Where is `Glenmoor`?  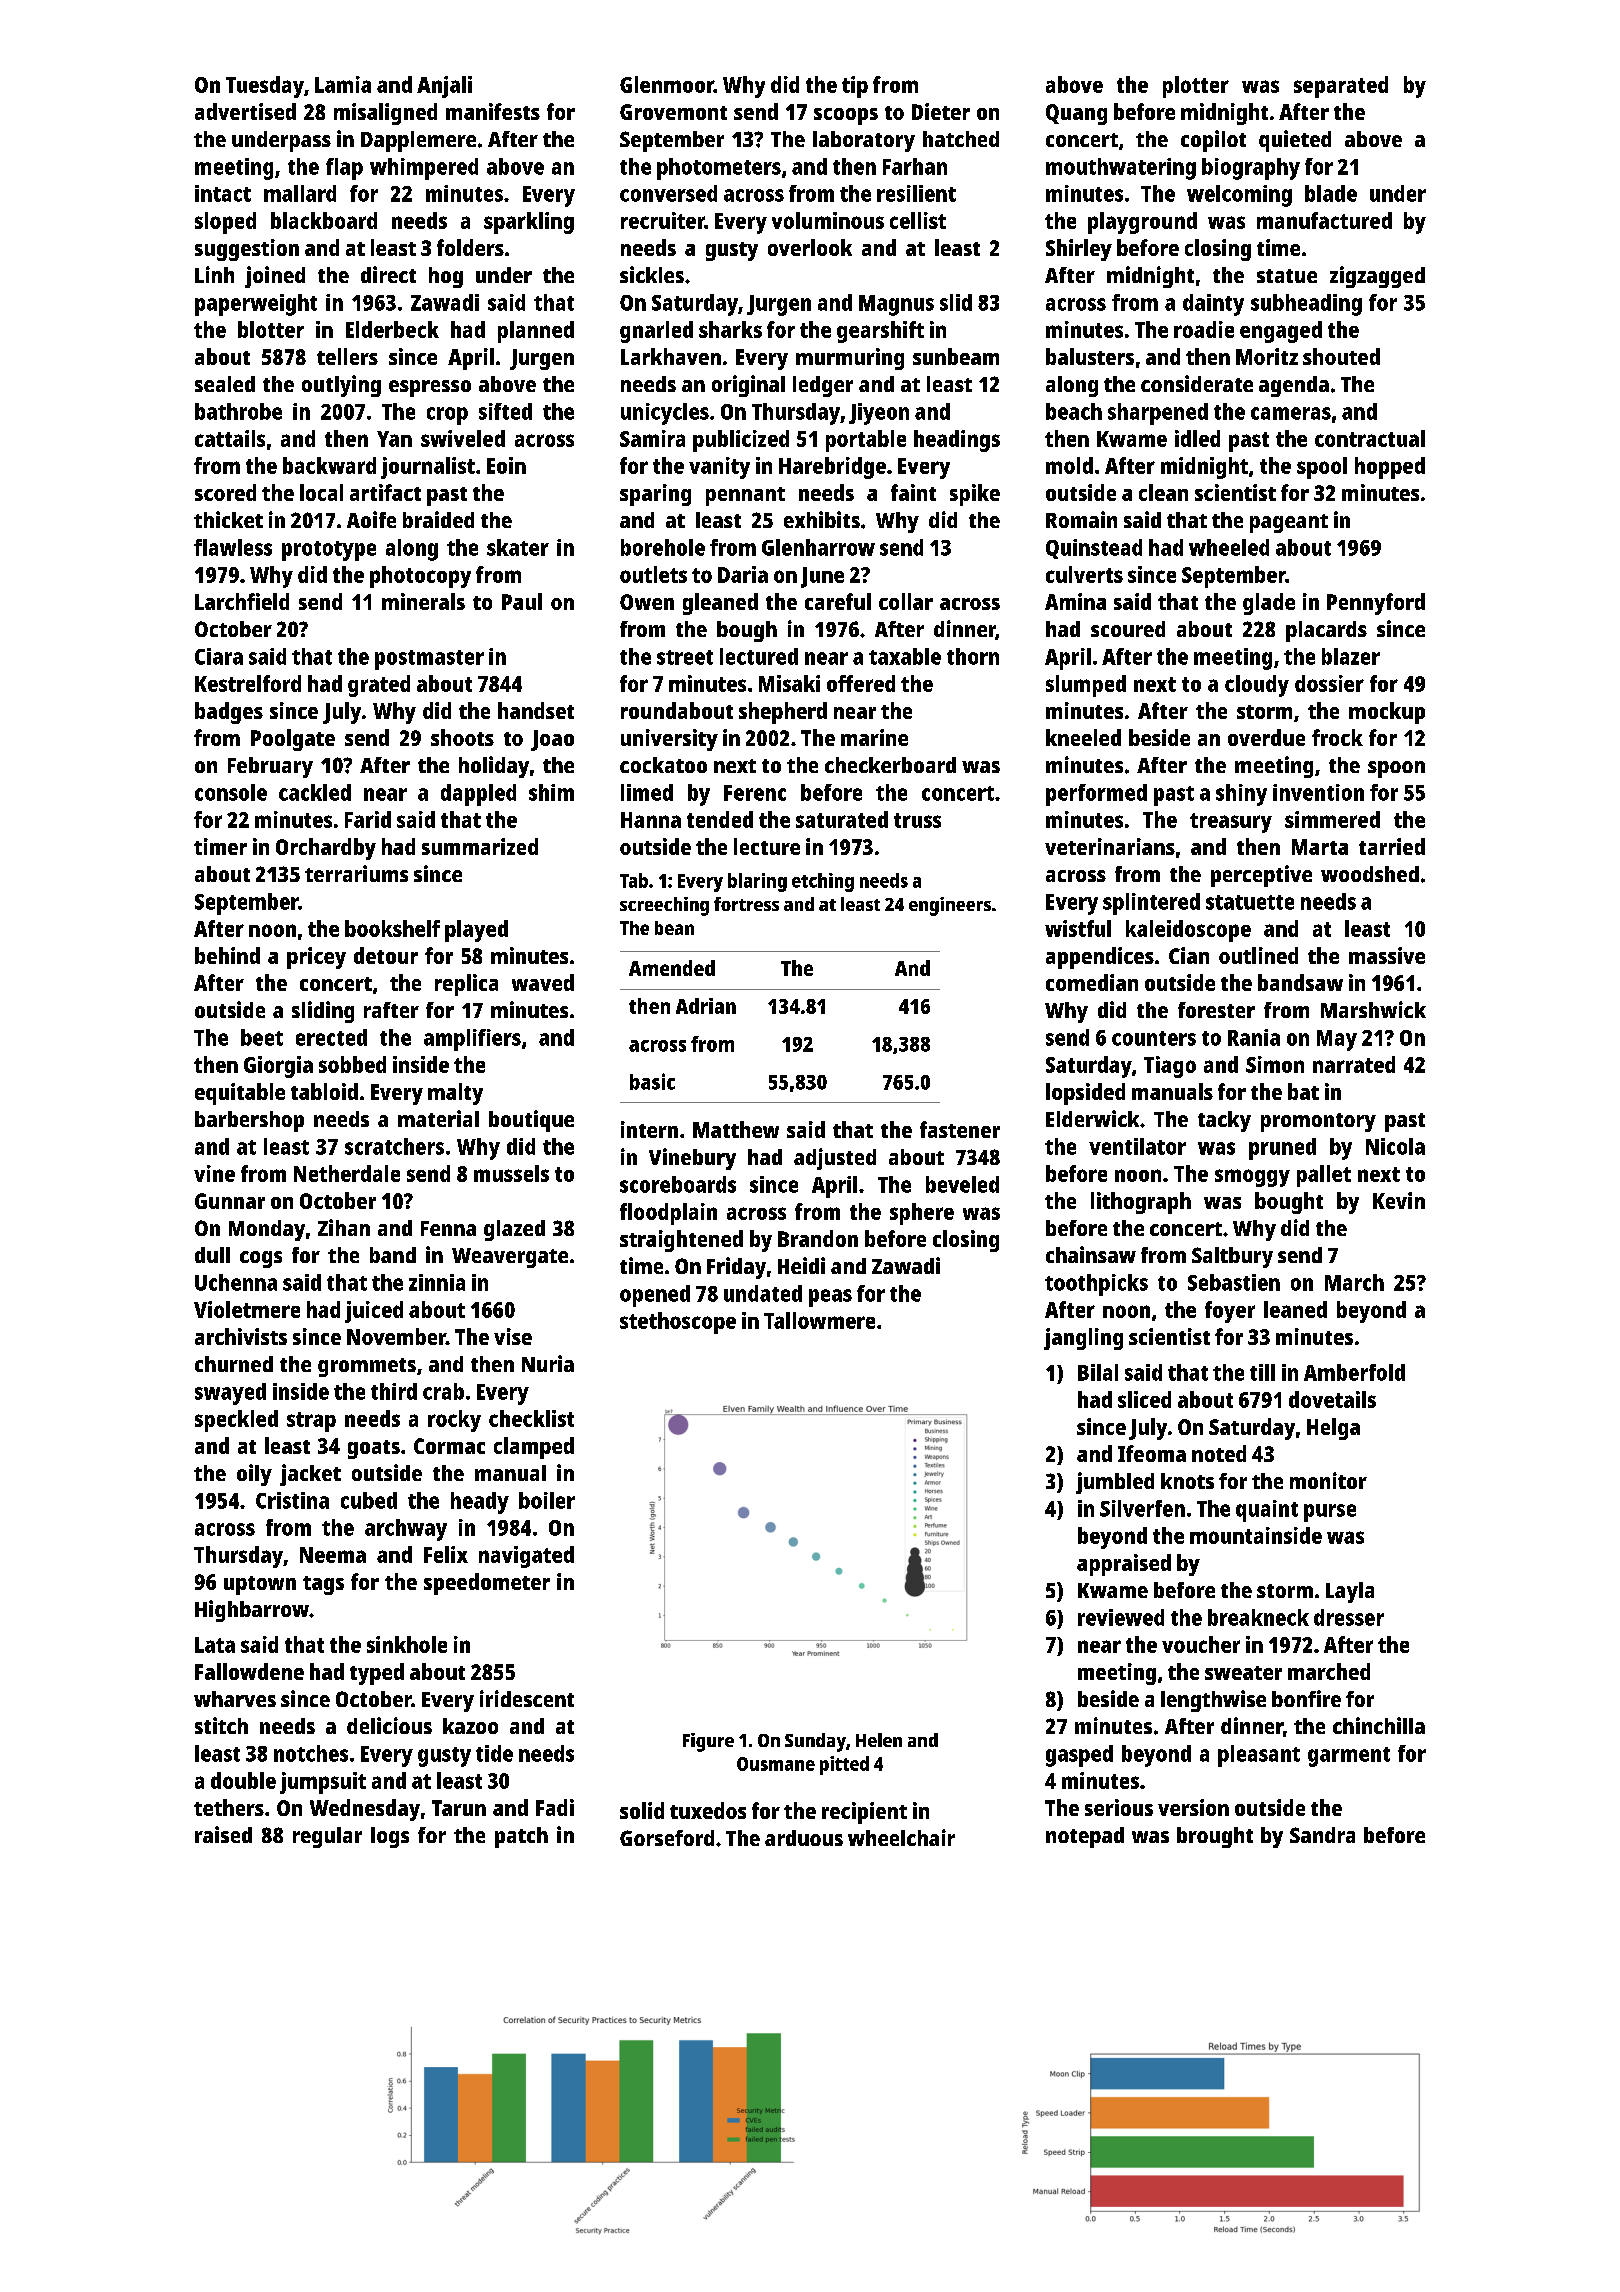 Glenmoor is located at coordinates (667, 84).
